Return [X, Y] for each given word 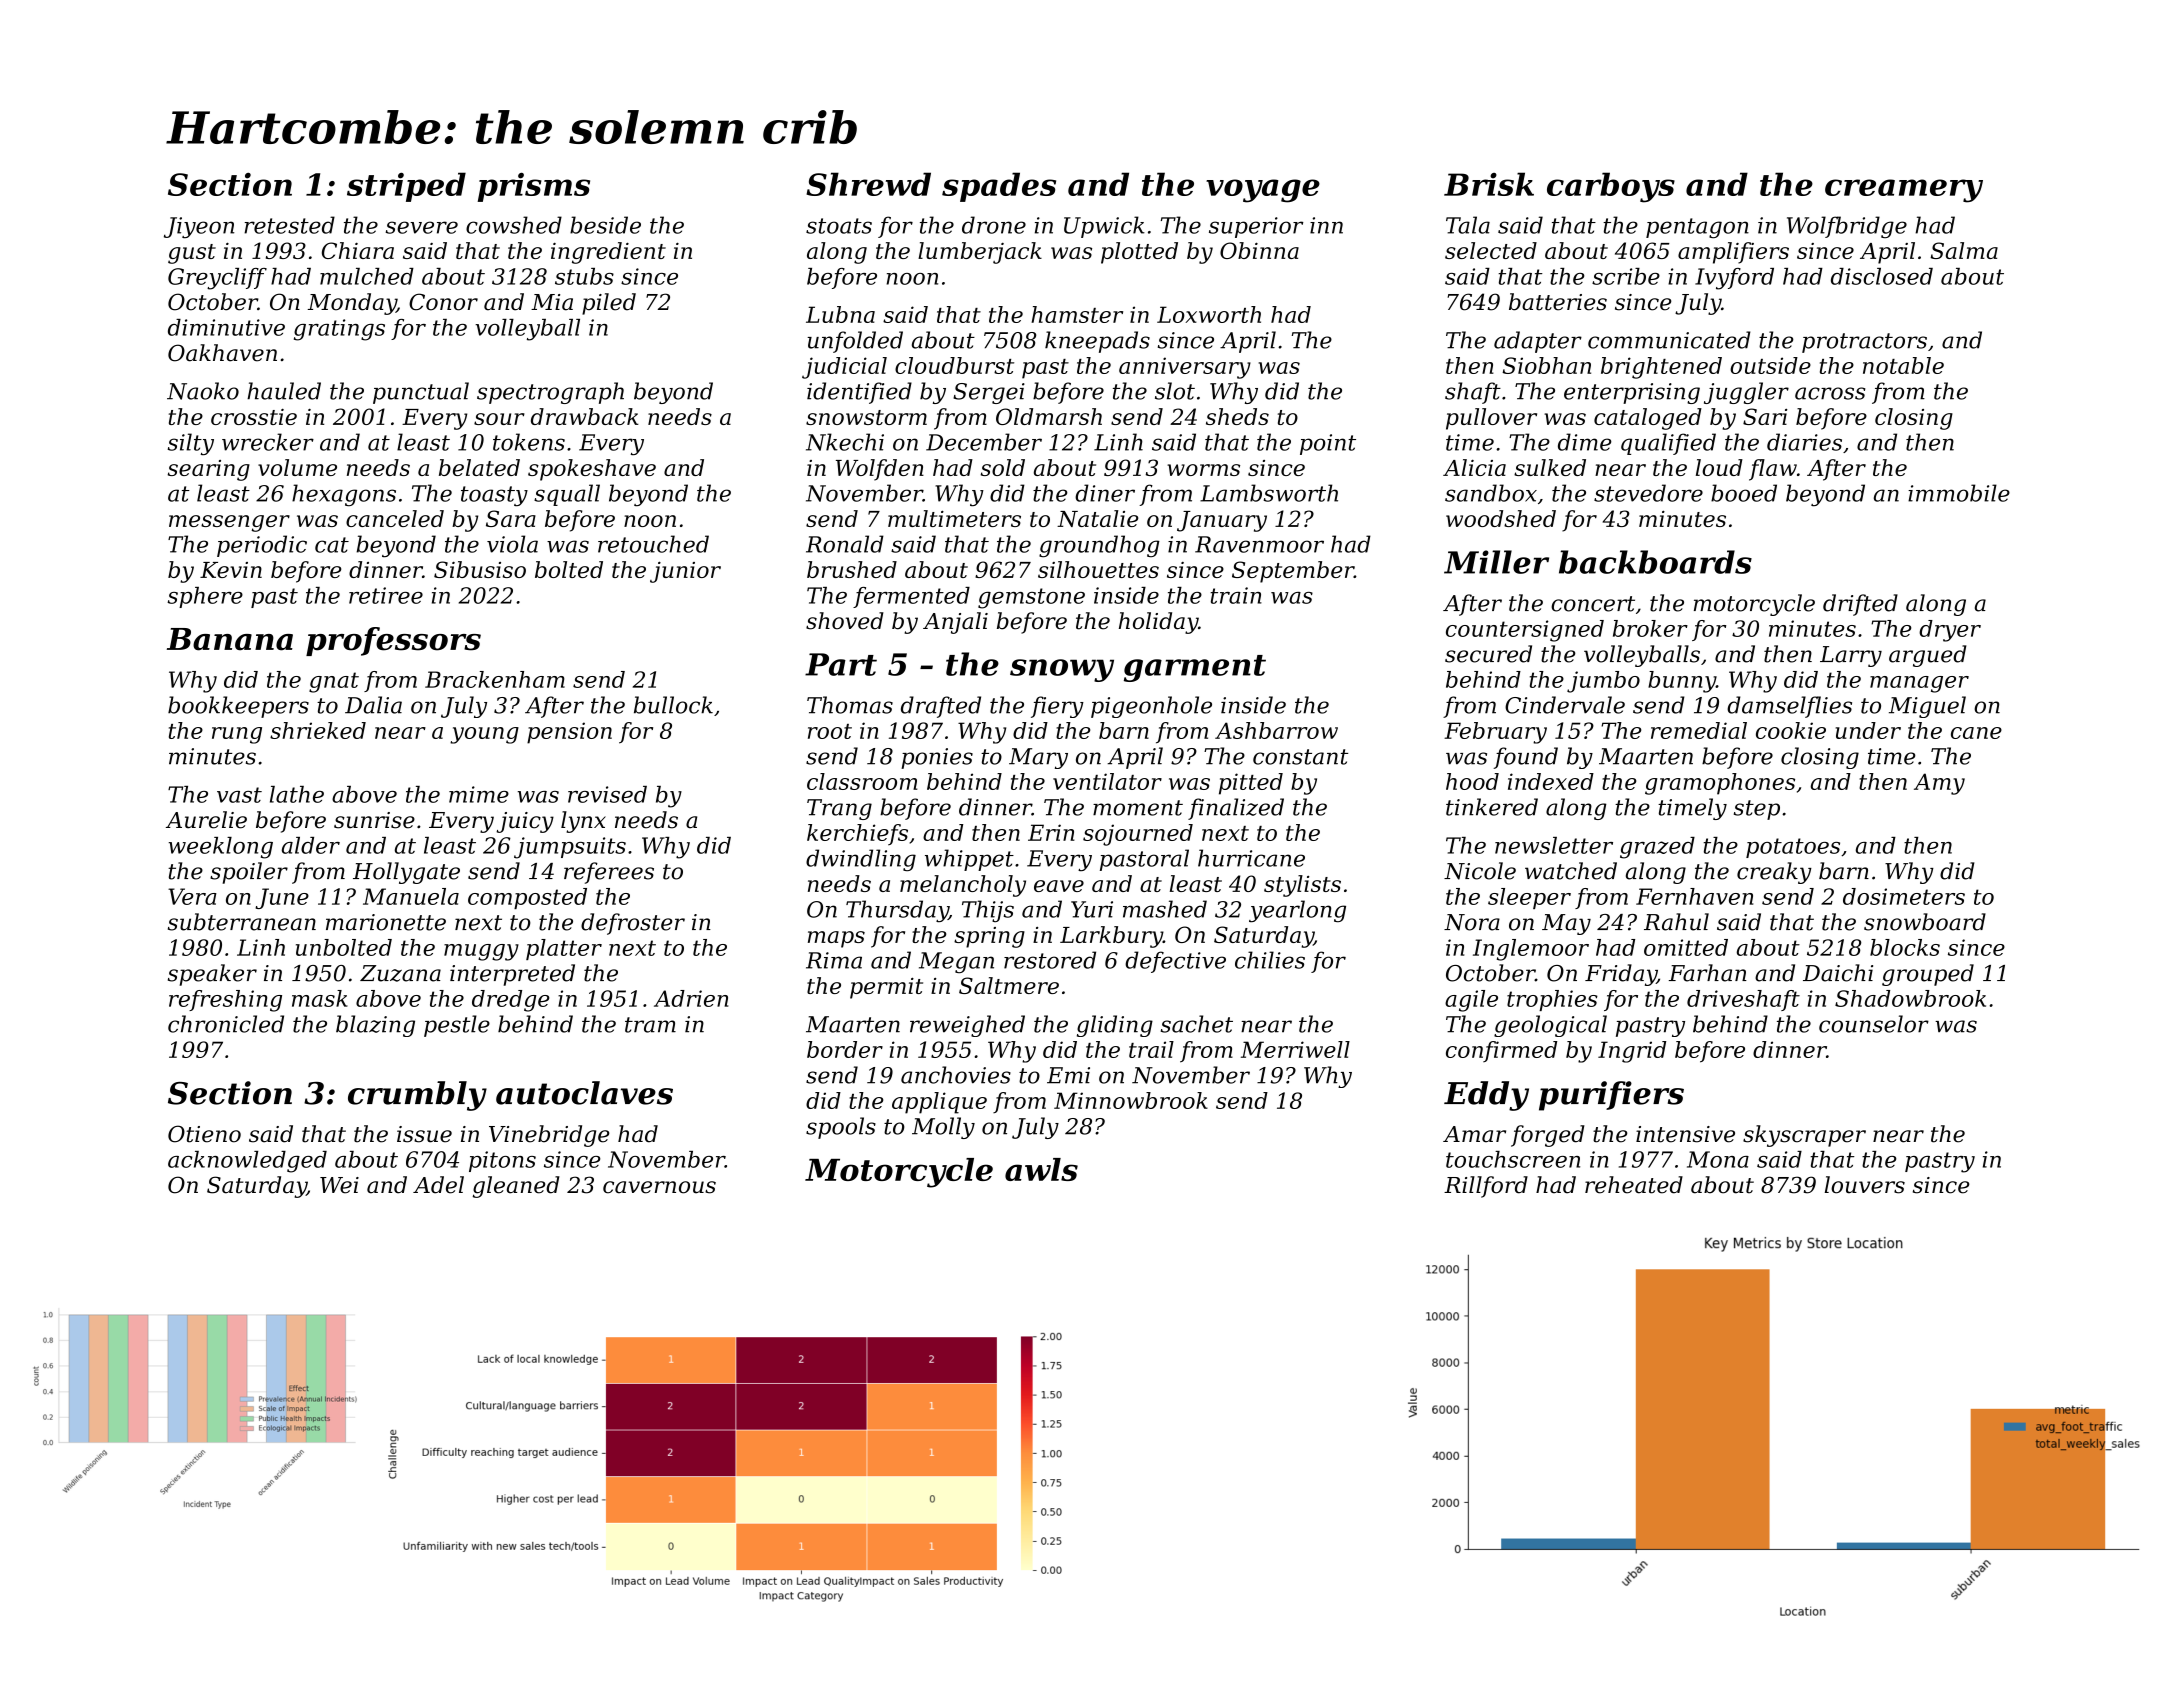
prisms [533, 187]
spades [999, 187]
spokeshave [592, 470]
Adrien [691, 998]
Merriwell [1295, 1049]
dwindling [861, 860]
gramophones [1720, 784]
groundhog [1099, 546]
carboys [1611, 187]
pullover [1491, 419]
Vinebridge [549, 1136]
